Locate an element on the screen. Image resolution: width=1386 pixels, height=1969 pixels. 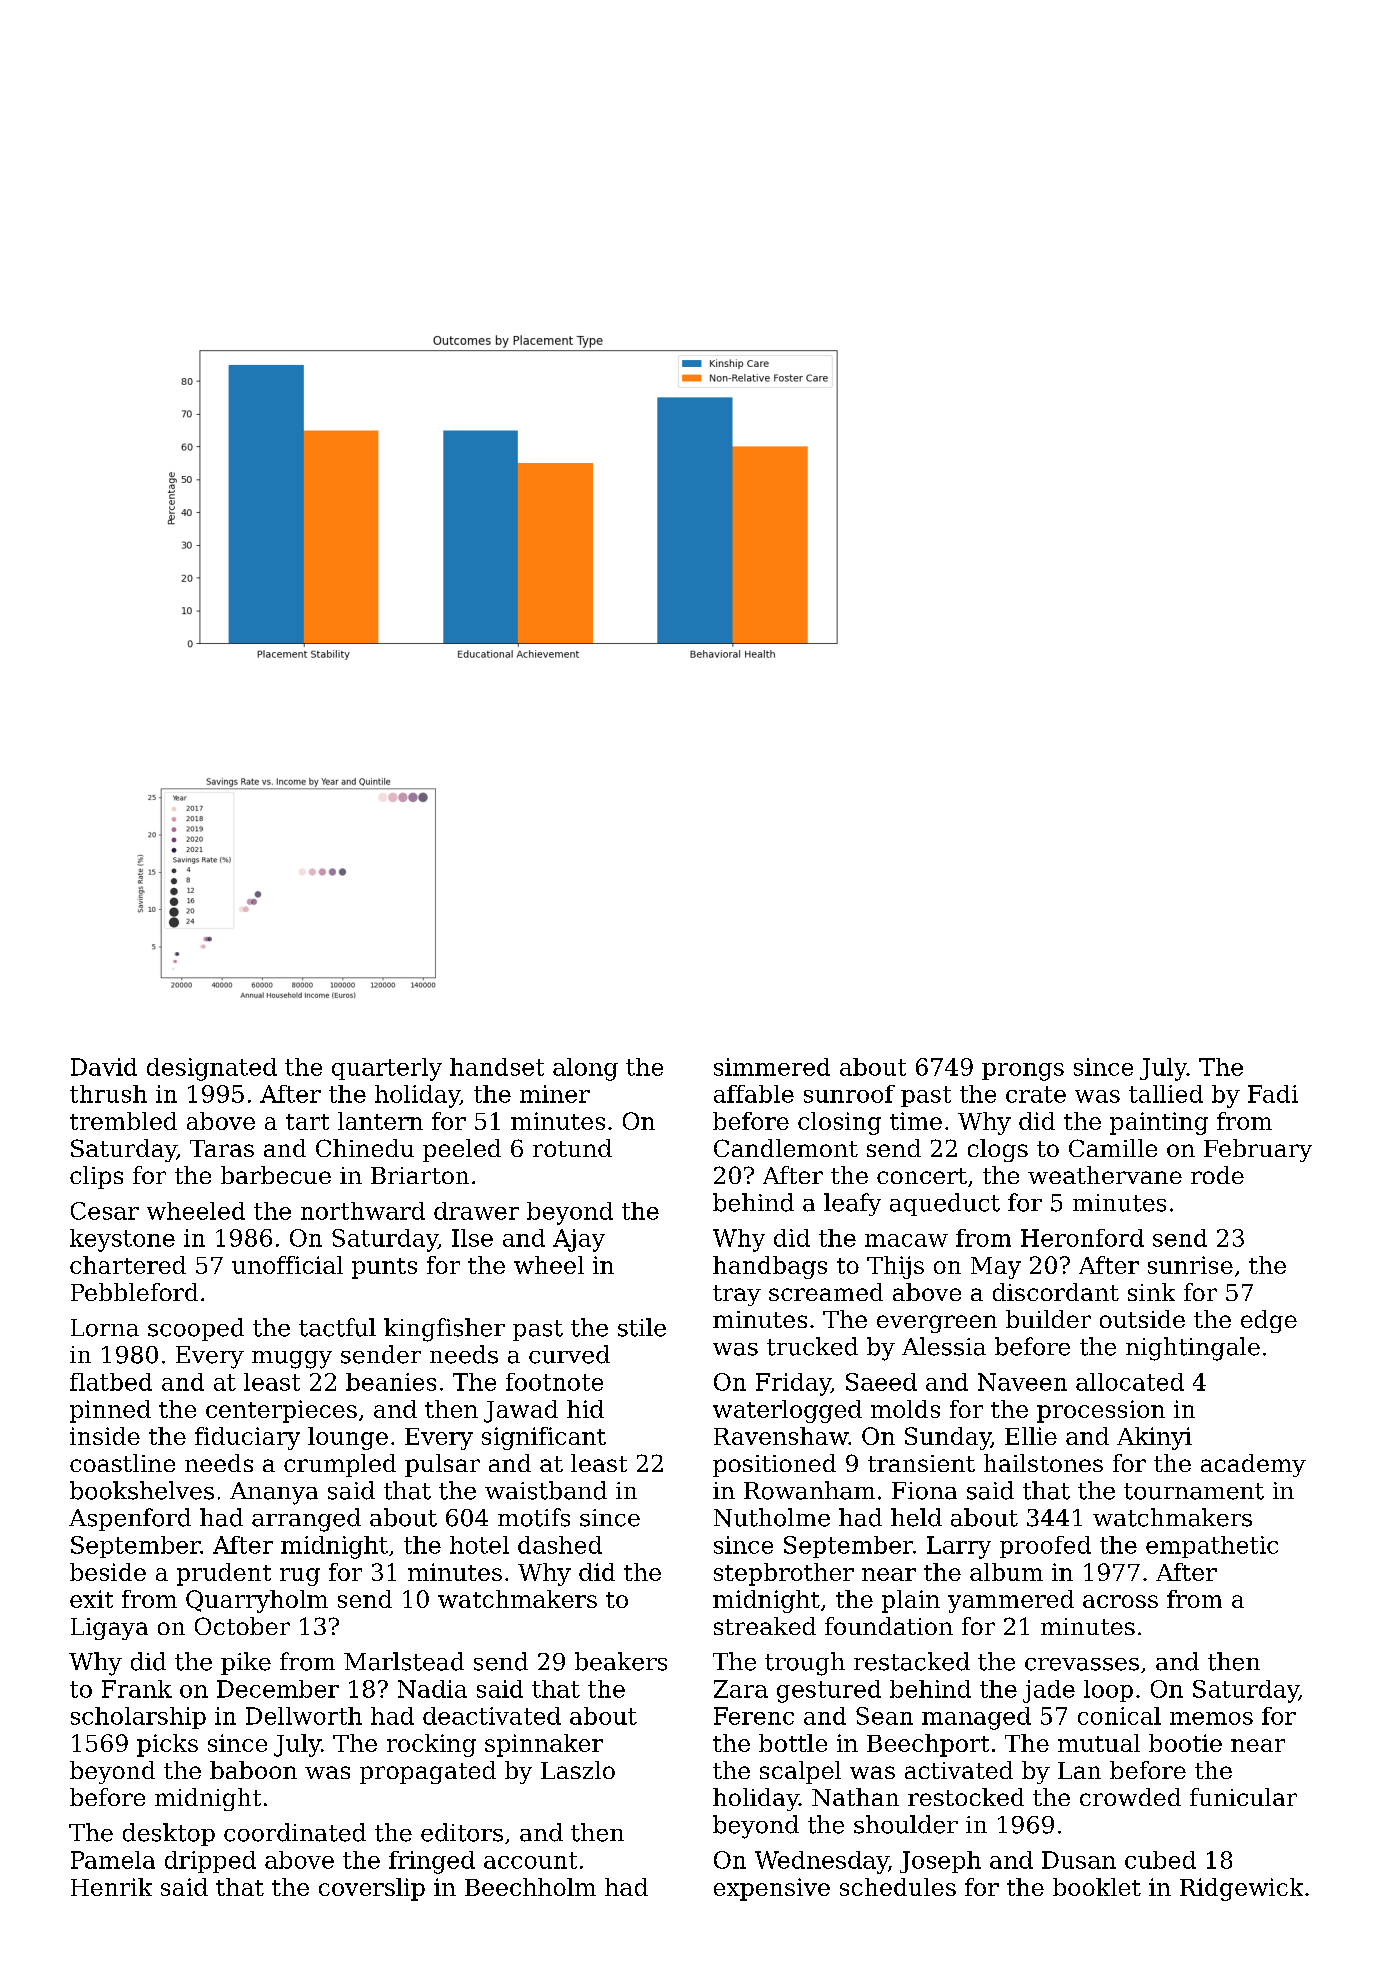
northward is located at coordinates (363, 1211).
